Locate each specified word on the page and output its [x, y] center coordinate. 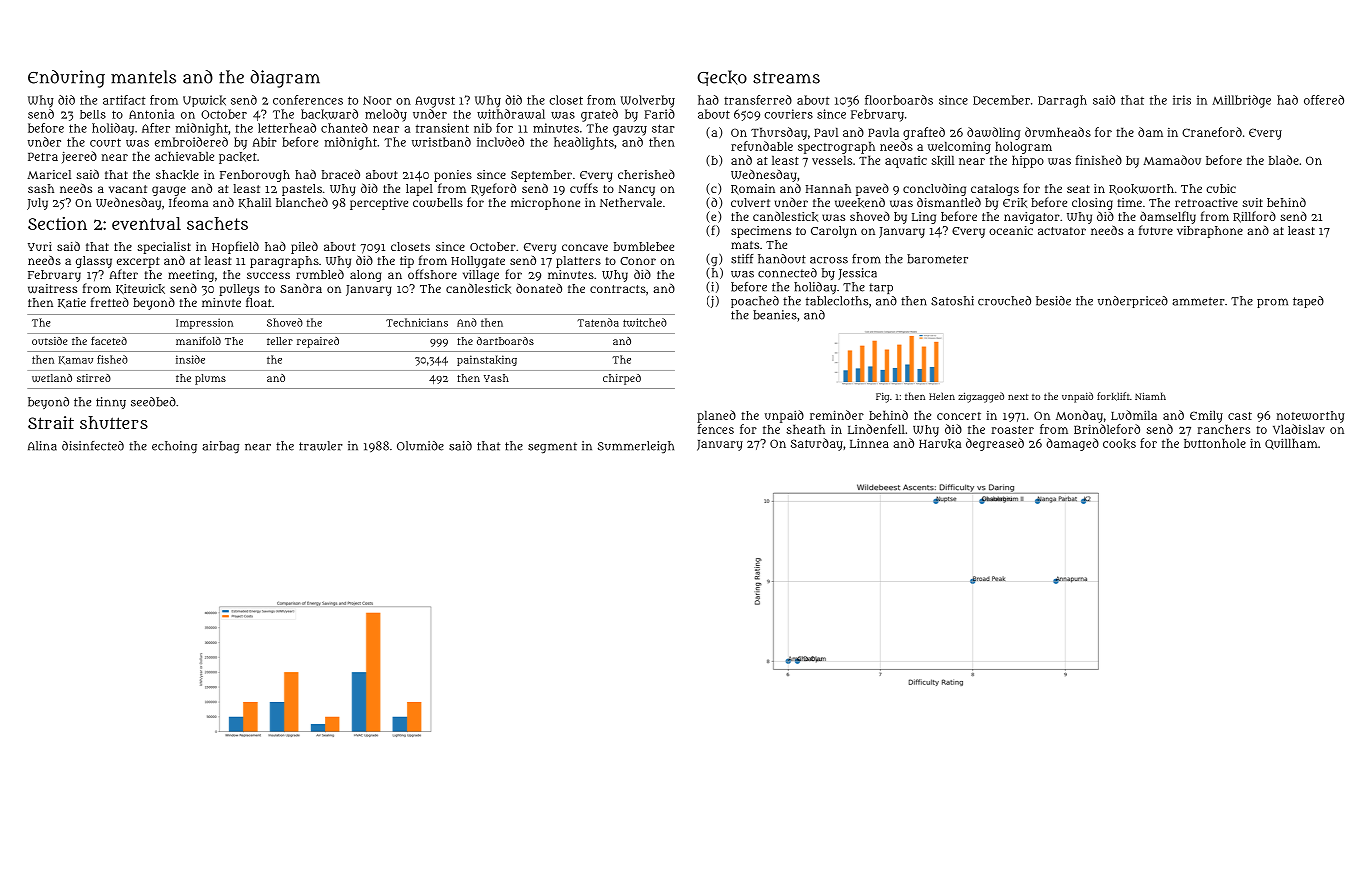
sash [41, 188]
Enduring [66, 79]
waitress [52, 288]
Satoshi [952, 301]
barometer [937, 259]
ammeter [1198, 301]
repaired [318, 342]
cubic [1221, 188]
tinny [111, 403]
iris [1182, 100]
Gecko [722, 78]
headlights [584, 143]
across [829, 260]
